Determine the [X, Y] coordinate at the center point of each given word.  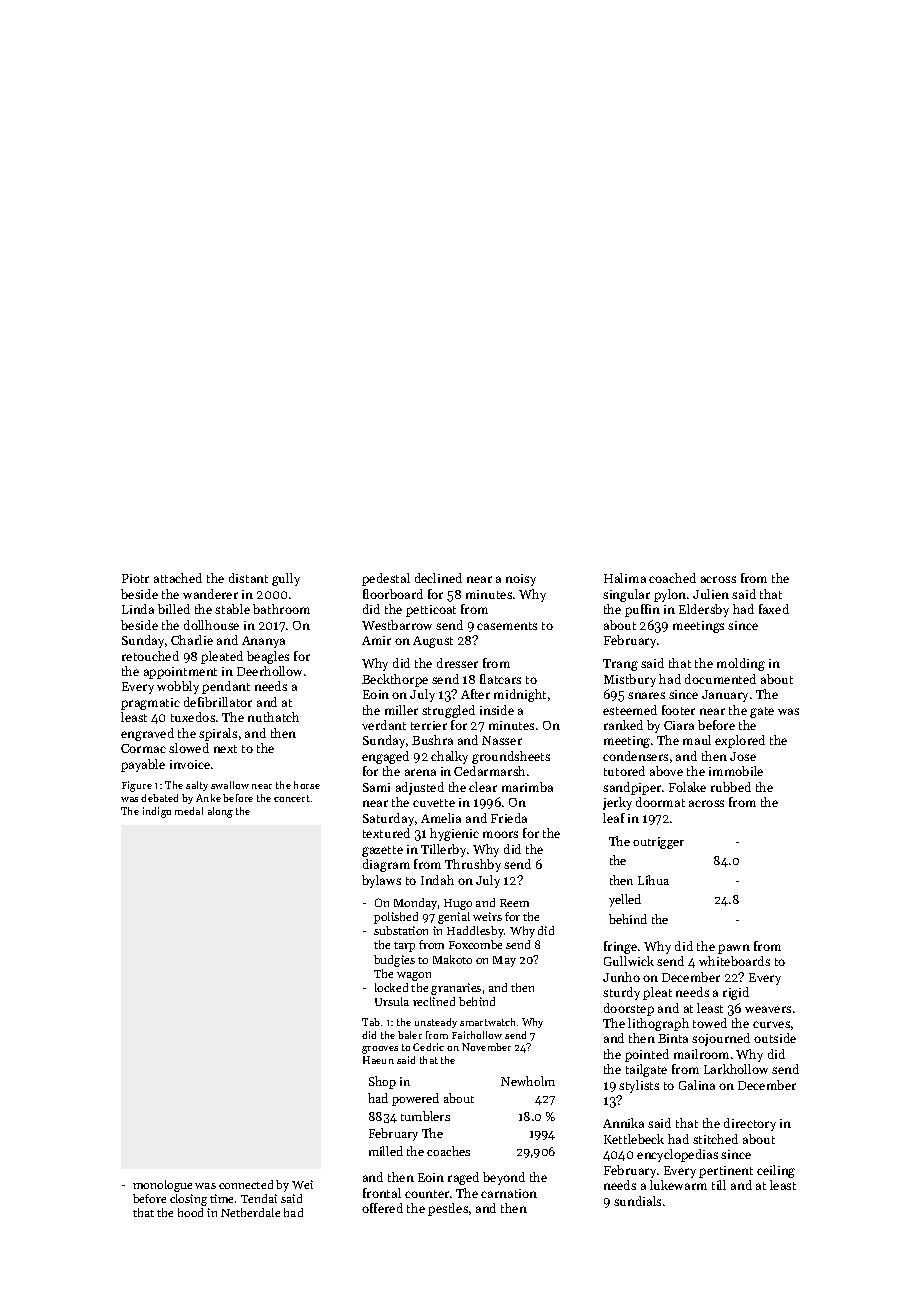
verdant [384, 725]
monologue [162, 1186]
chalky [449, 757]
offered [382, 1208]
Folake [687, 787]
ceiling [776, 1171]
